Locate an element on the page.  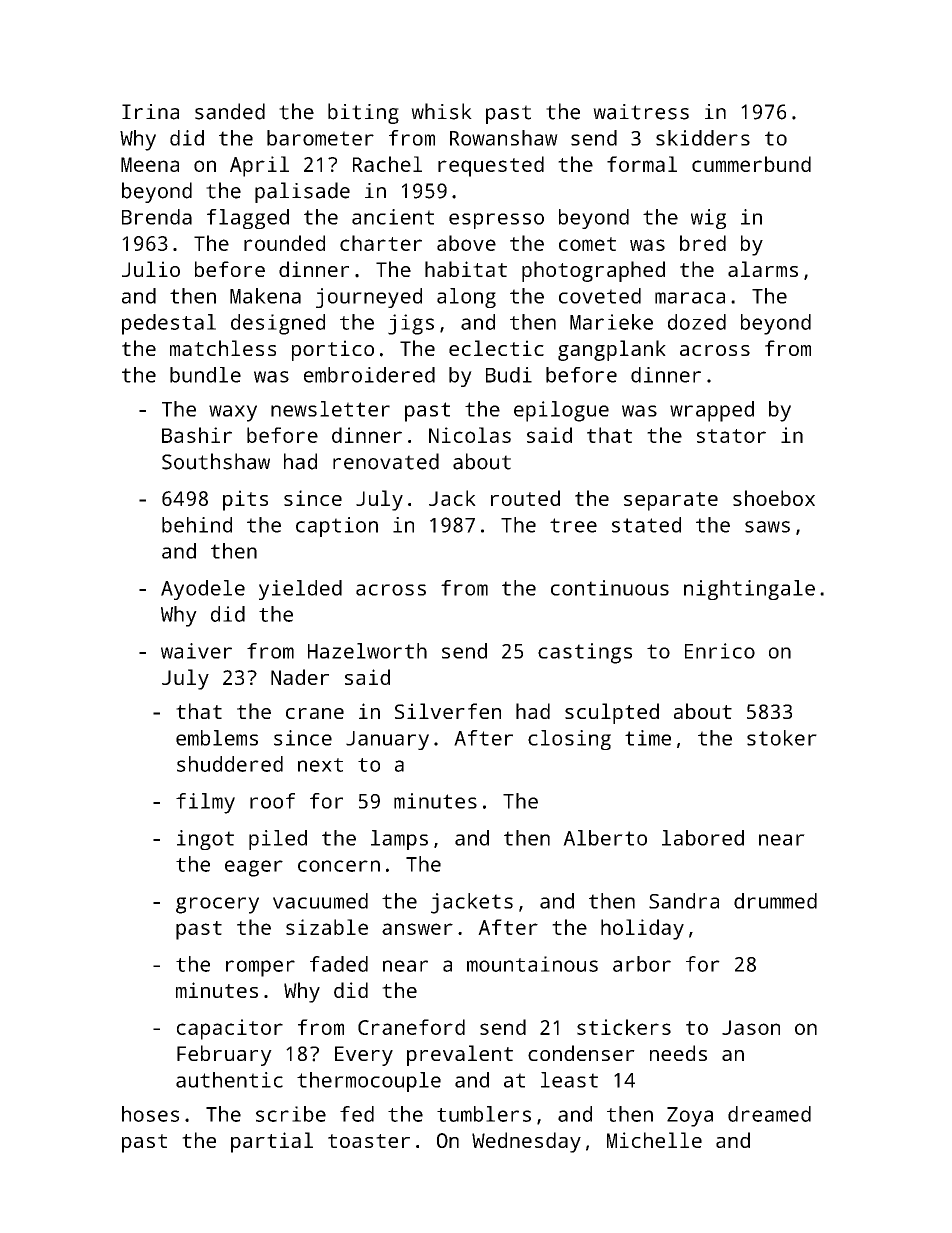
bundle is located at coordinates (205, 375).
